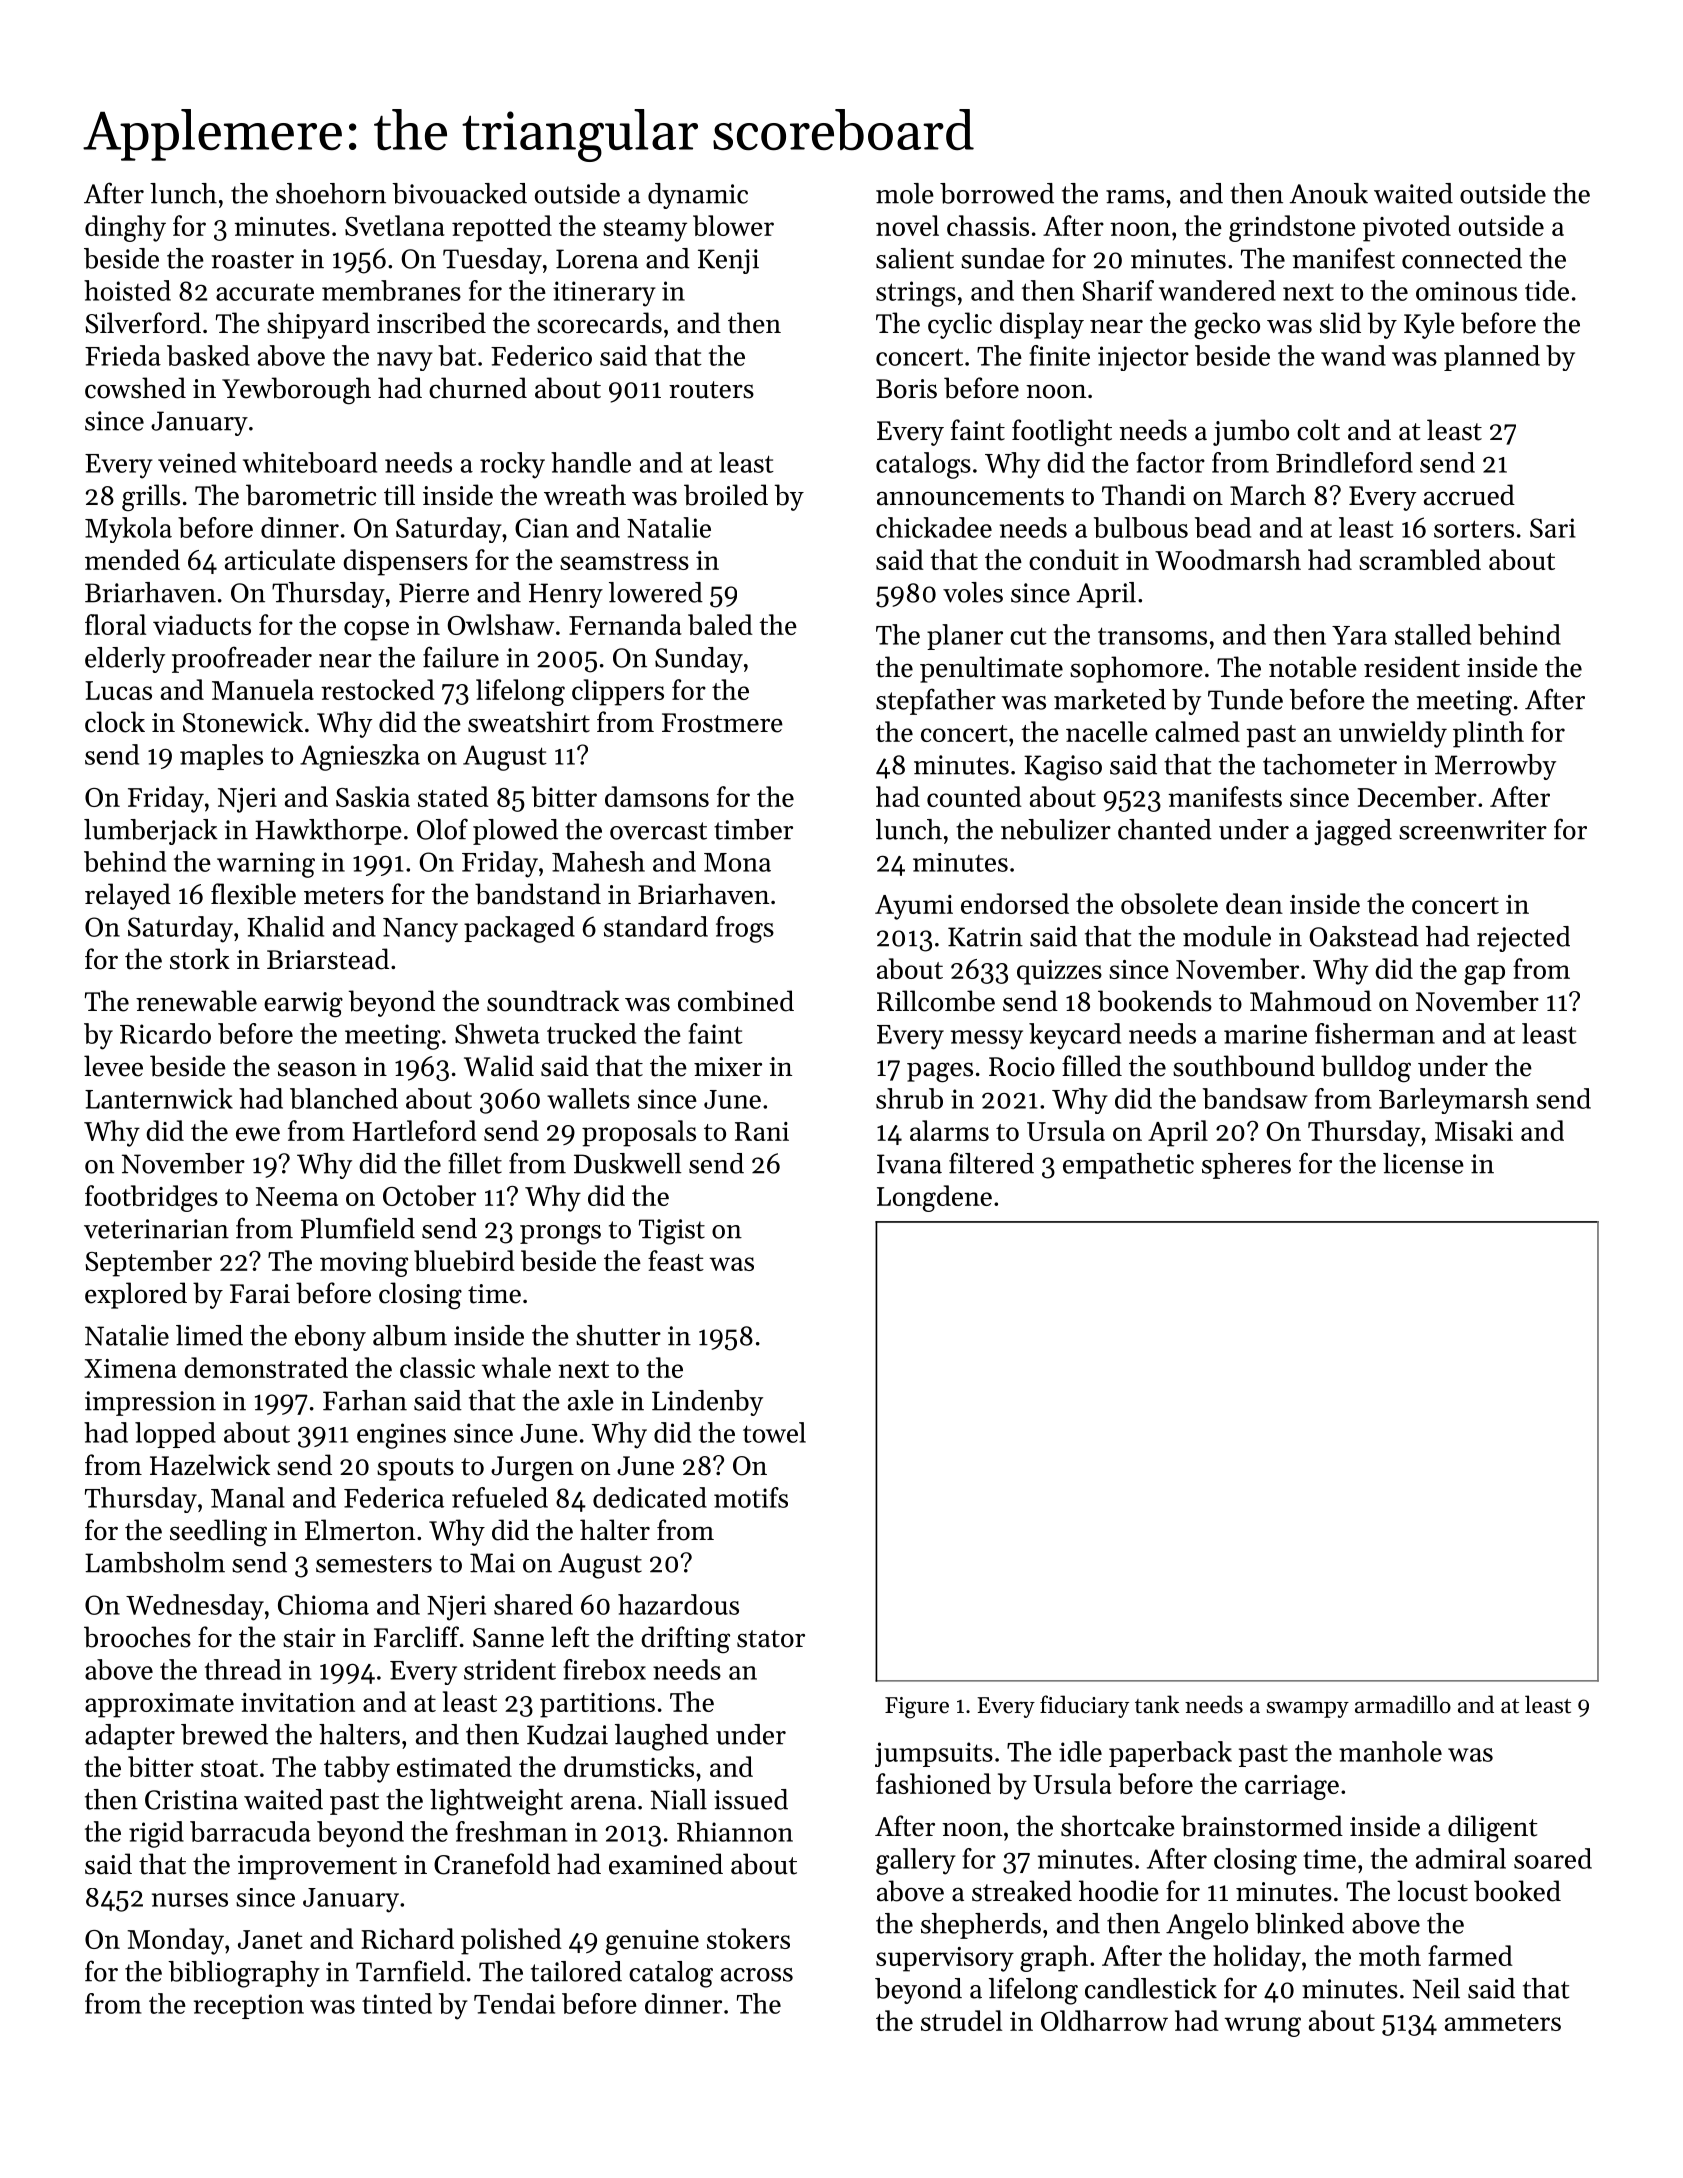  Describe the element at coordinates (248, 2006) in the document. I see `reception` at that location.
